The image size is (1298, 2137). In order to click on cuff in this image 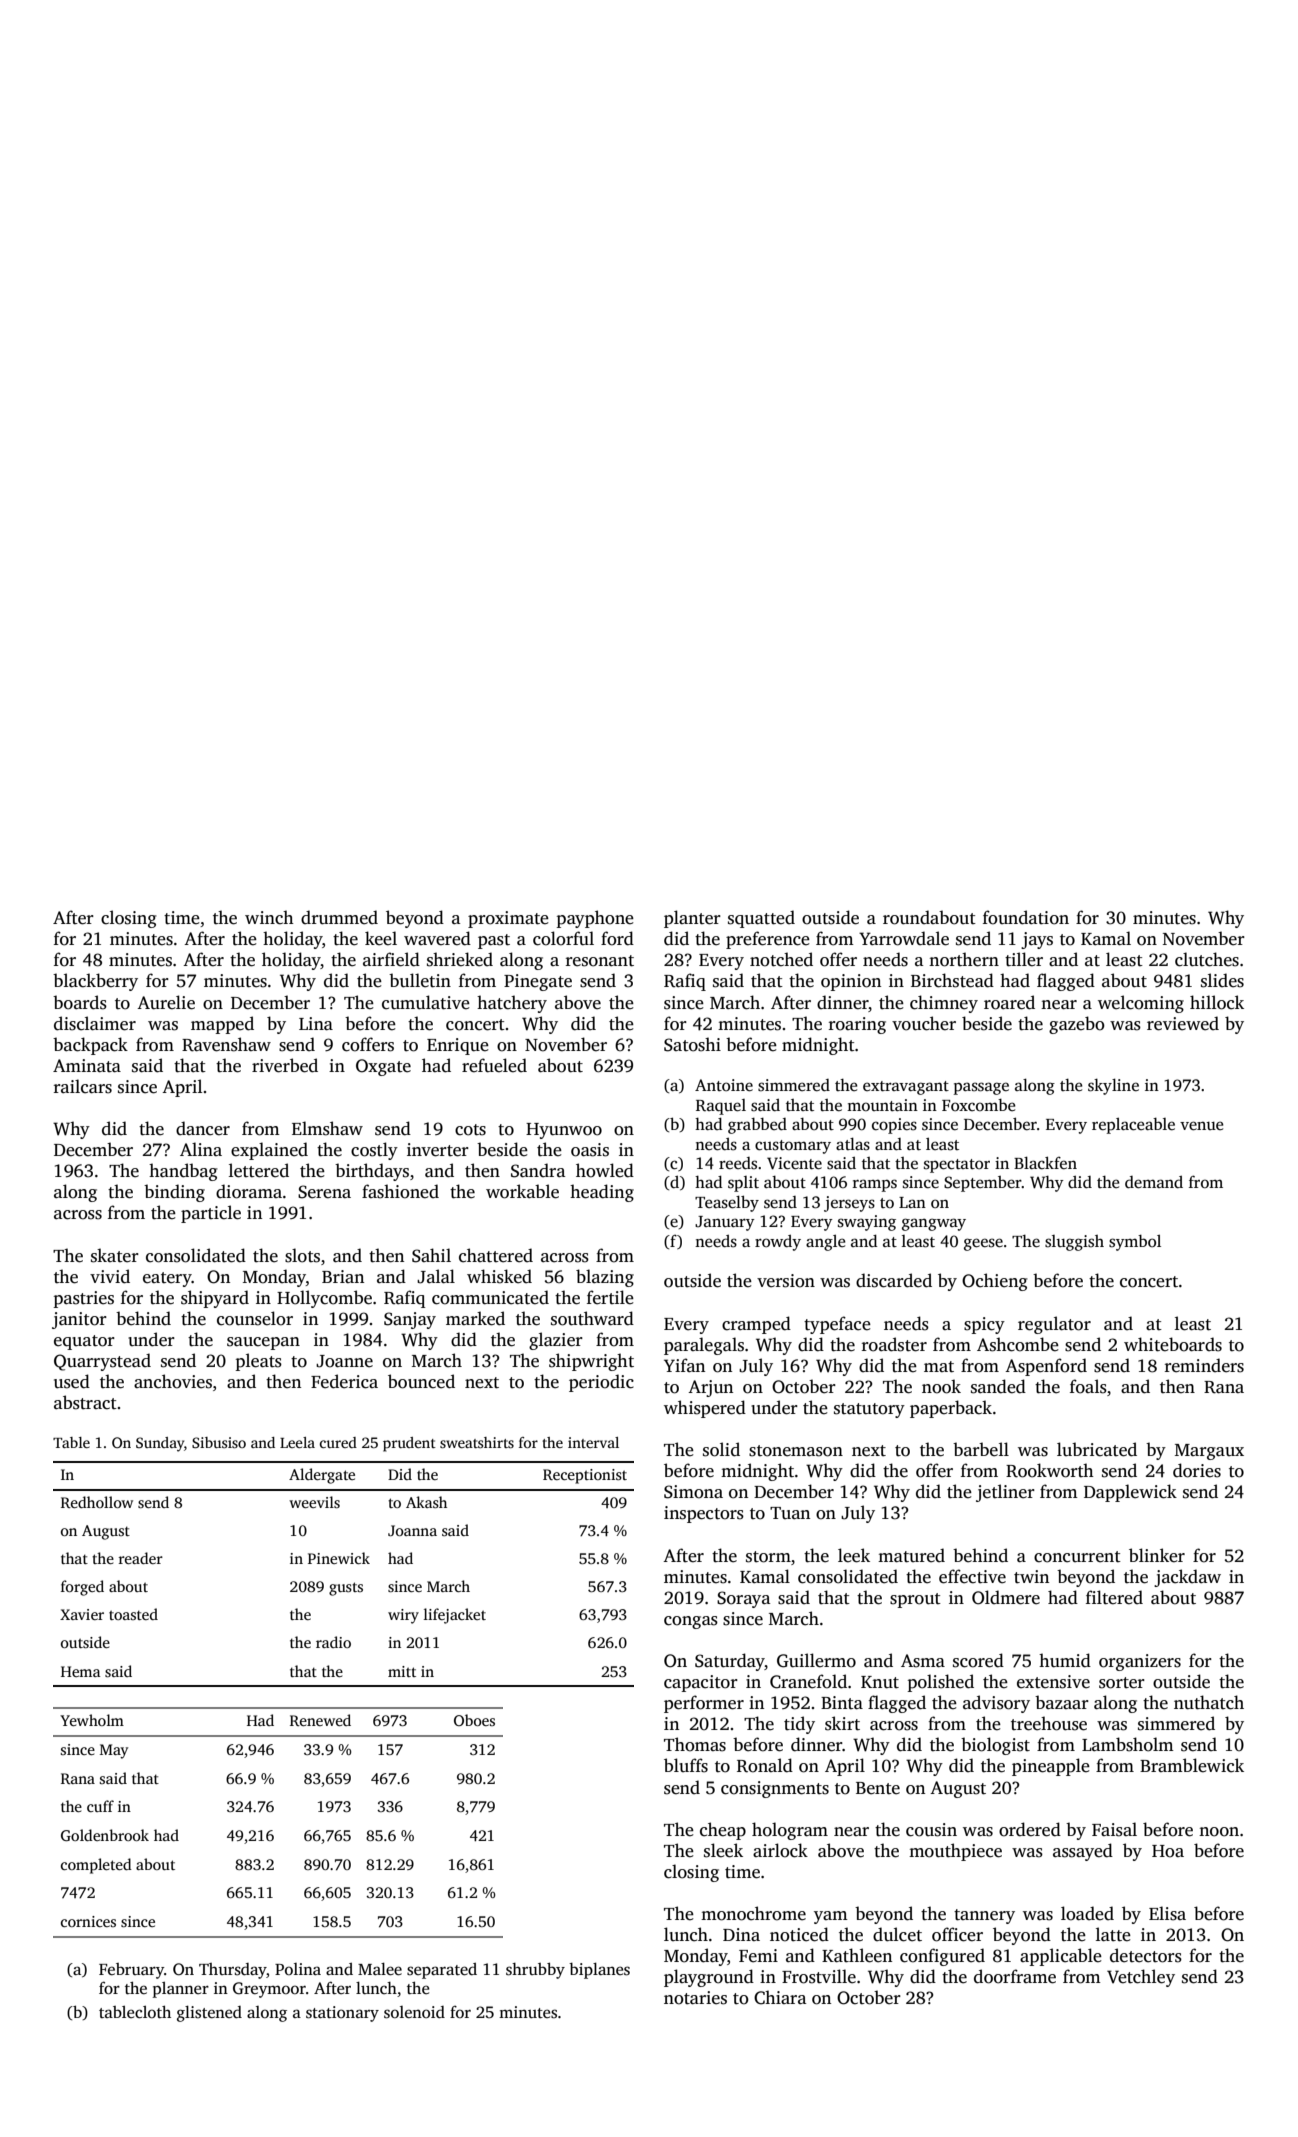, I will do `click(100, 1806)`.
